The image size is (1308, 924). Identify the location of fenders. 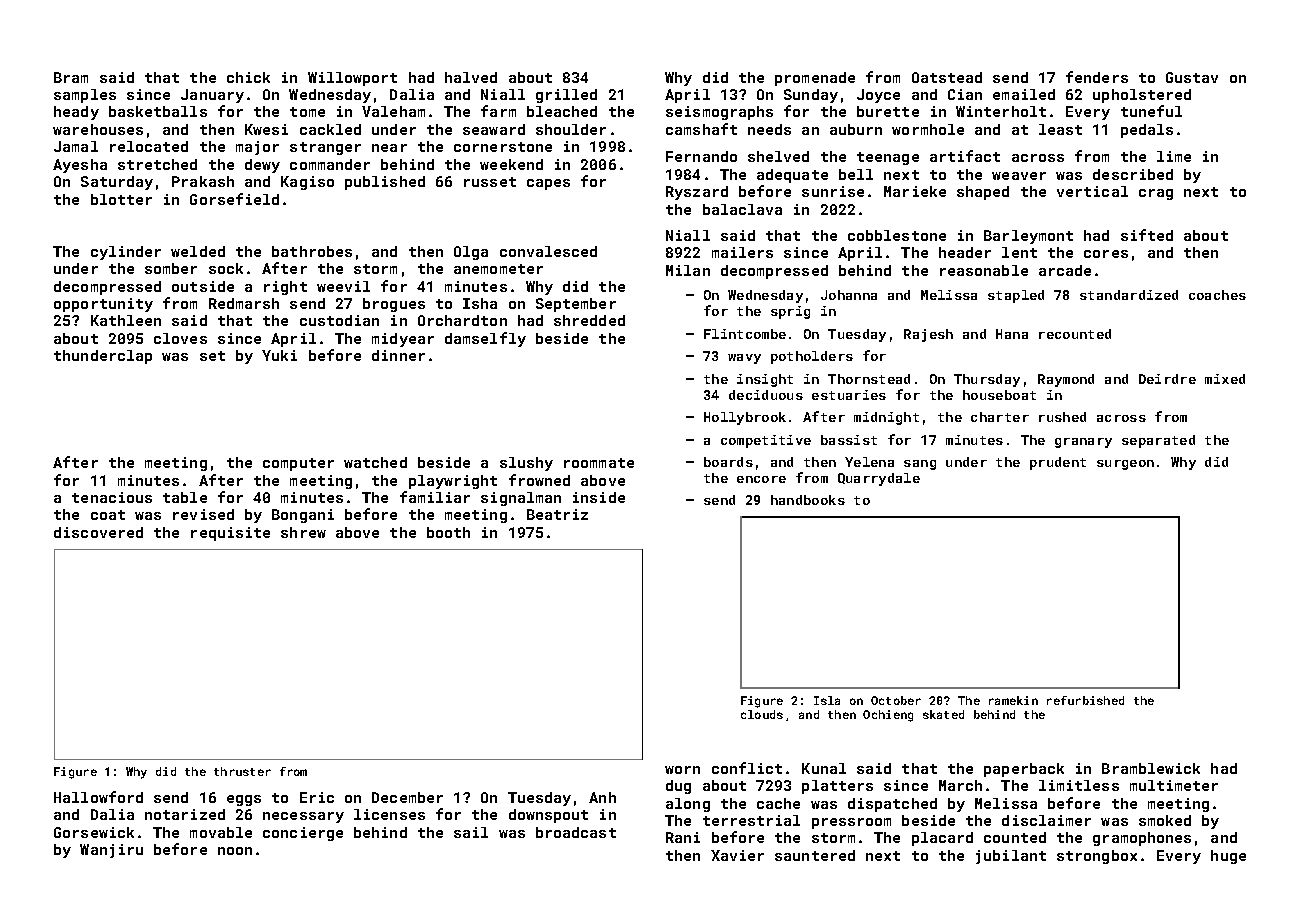
(1097, 77).
